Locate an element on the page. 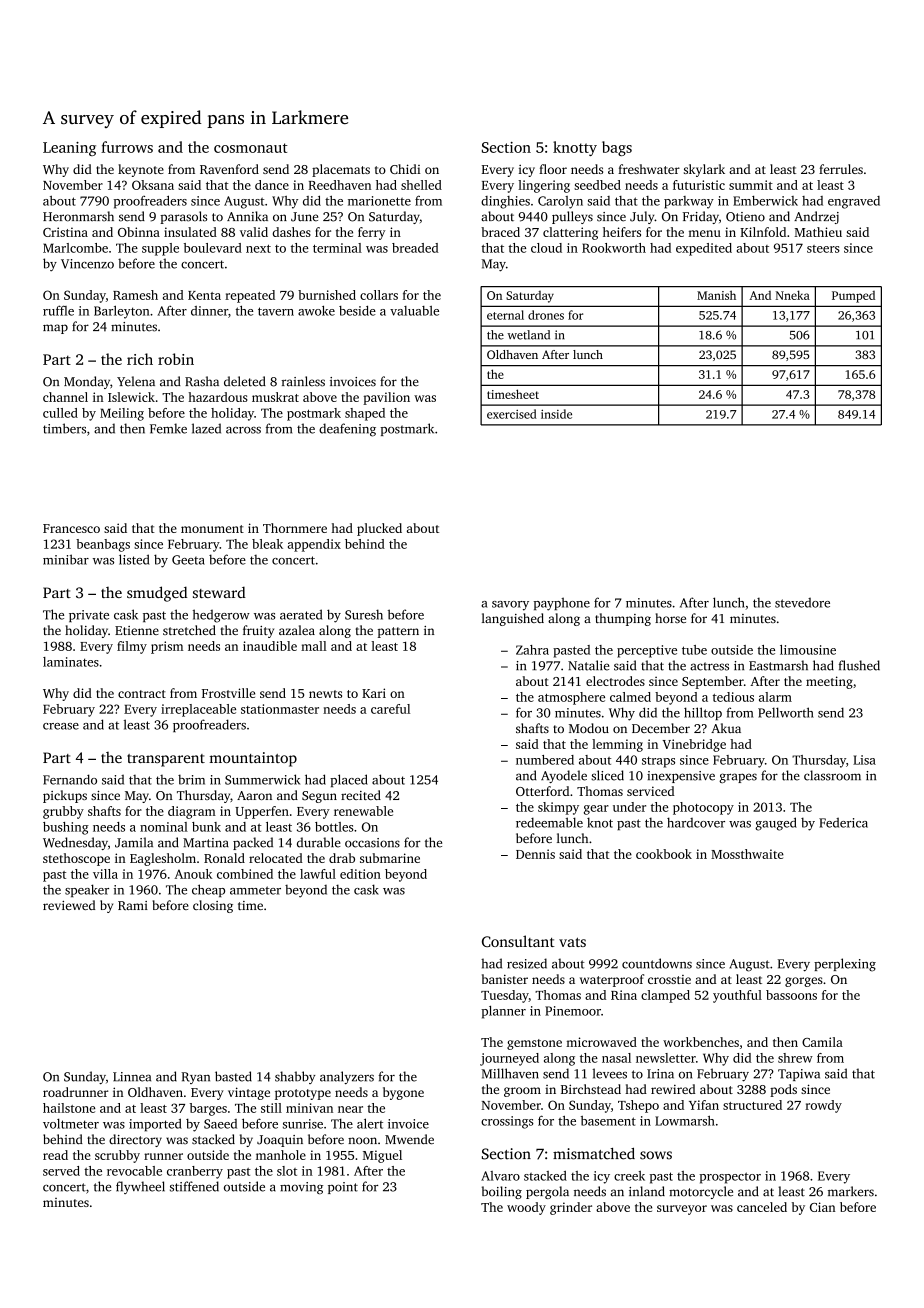 This document has width=924, height=1308. stretched is located at coordinates (189, 630).
